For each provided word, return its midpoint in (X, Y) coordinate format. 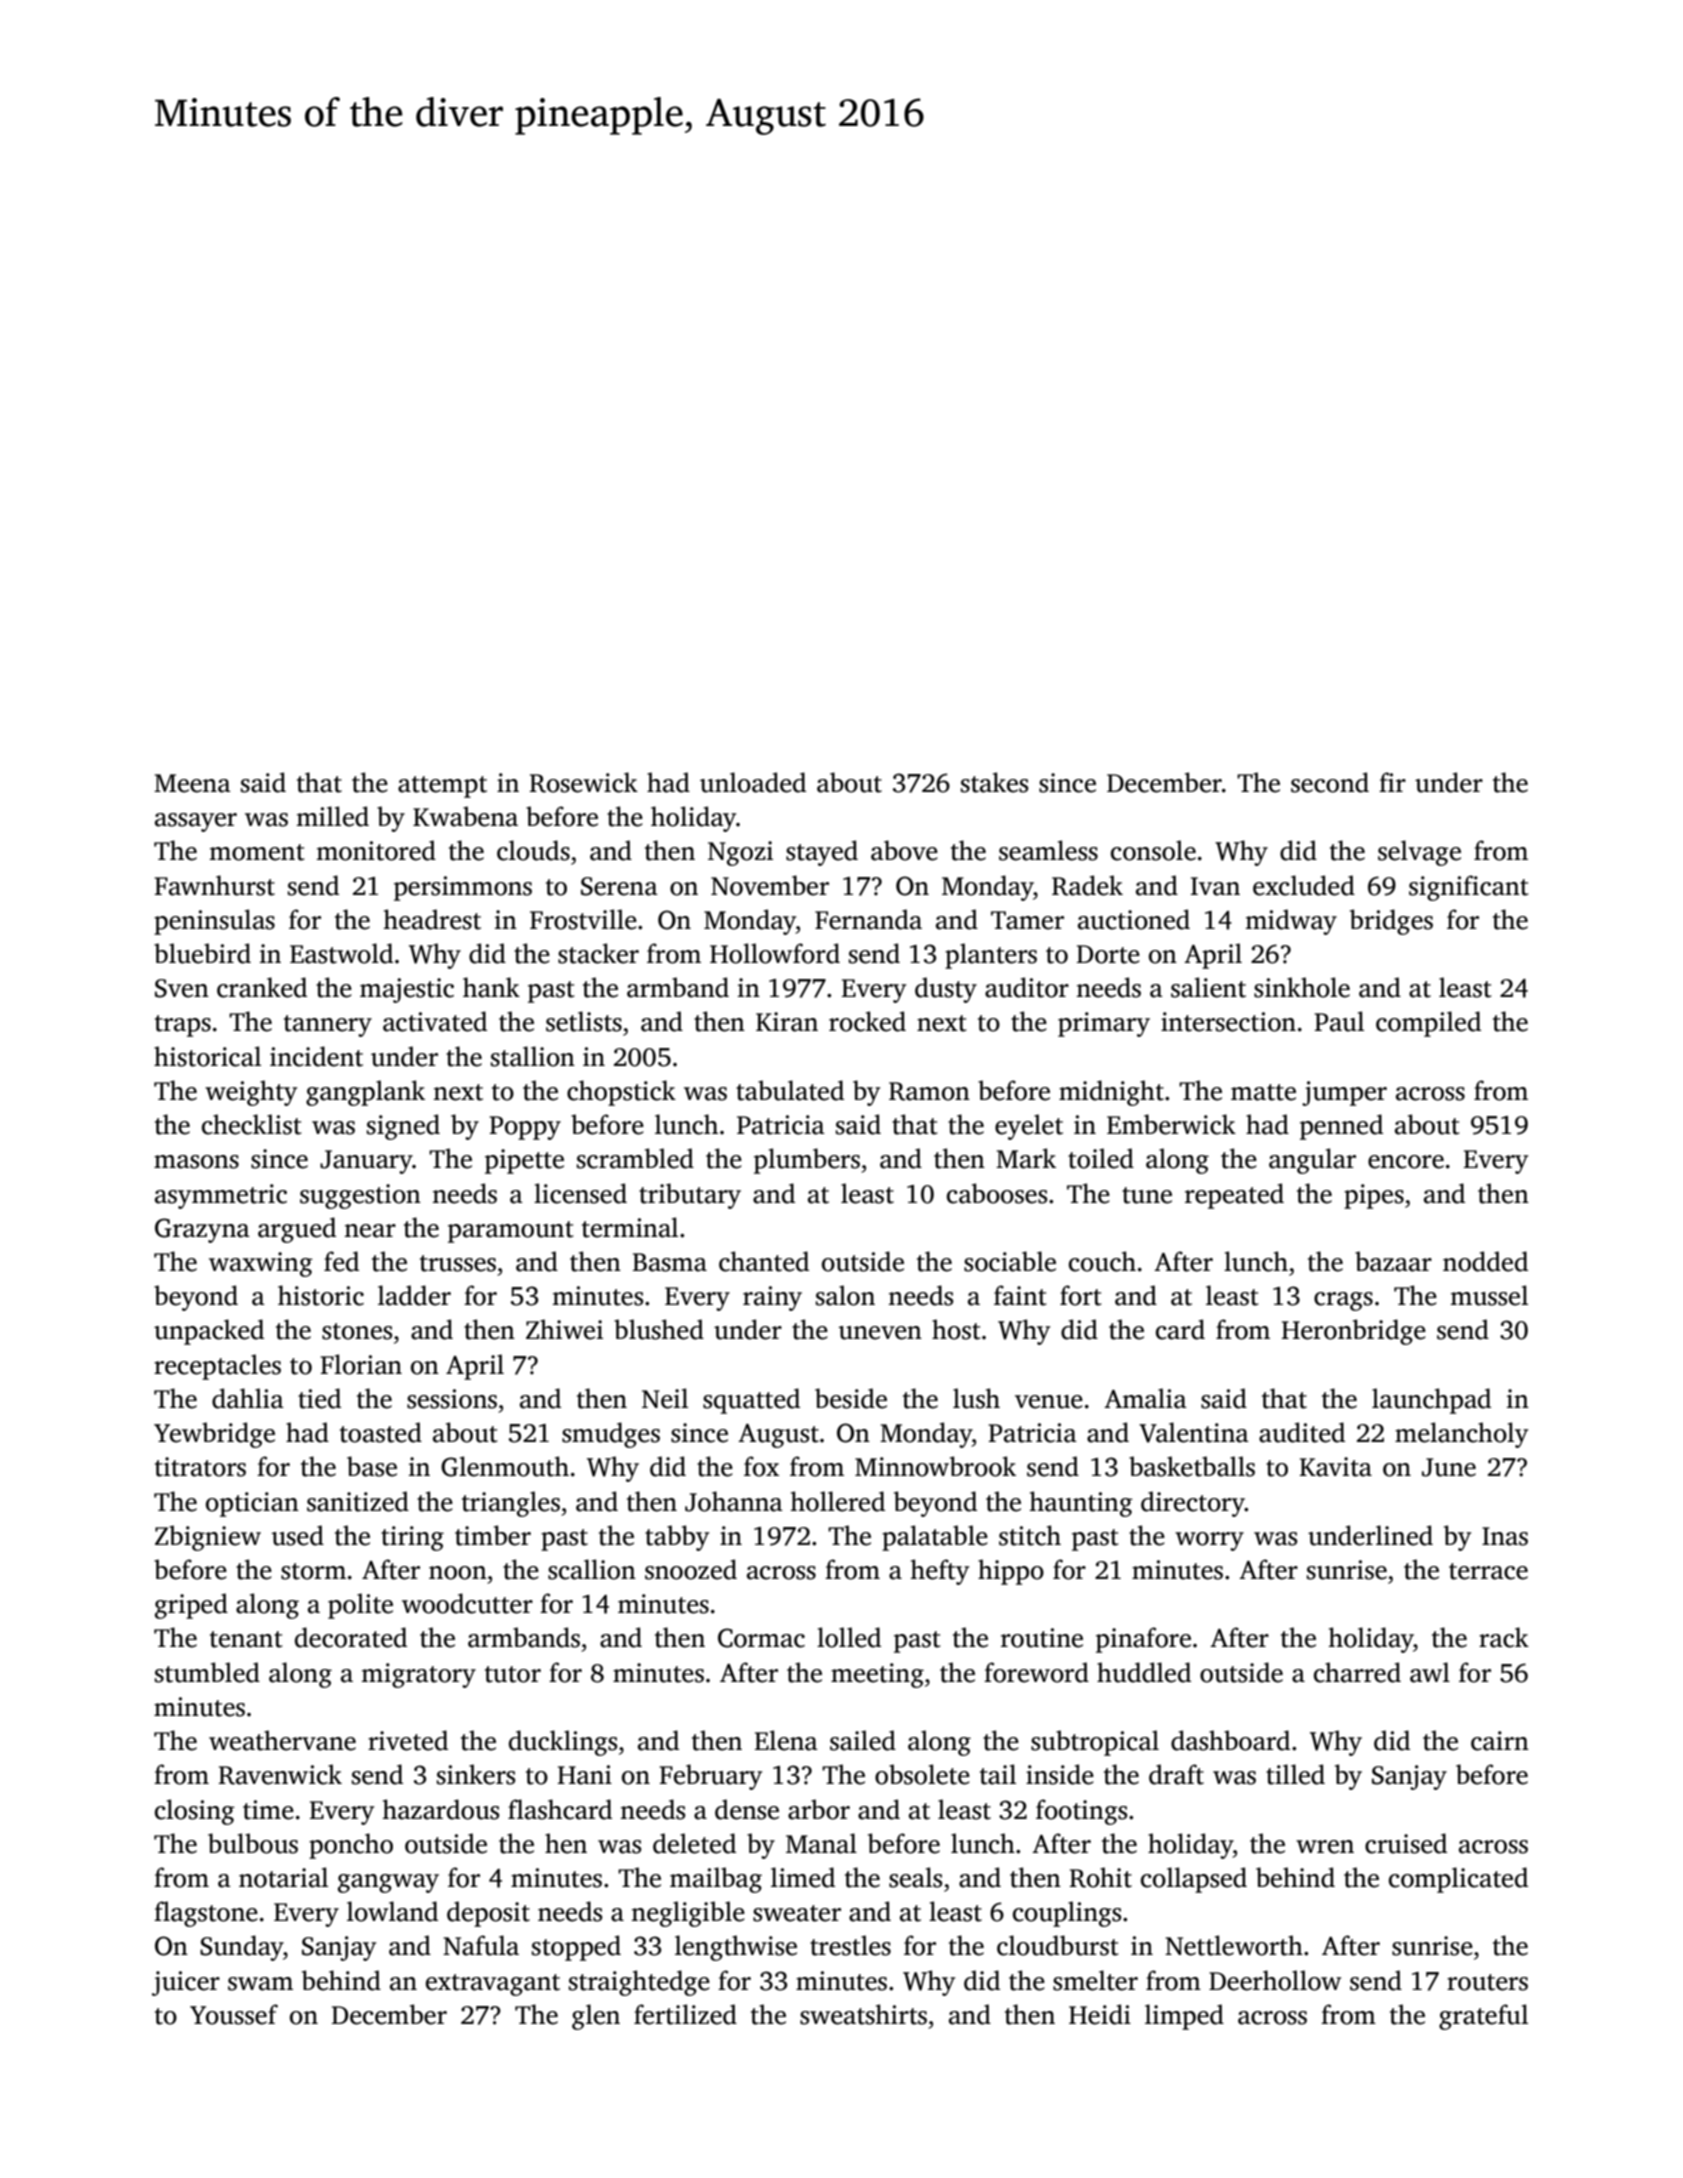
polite (360, 1606)
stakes (994, 782)
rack (1504, 1637)
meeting (877, 1675)
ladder (414, 1295)
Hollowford (775, 953)
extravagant (493, 1985)
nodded (1485, 1261)
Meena (192, 783)
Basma (669, 1262)
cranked (262, 987)
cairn (1500, 1741)
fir (1392, 782)
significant (1469, 888)
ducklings (563, 1743)
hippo (1011, 1572)
